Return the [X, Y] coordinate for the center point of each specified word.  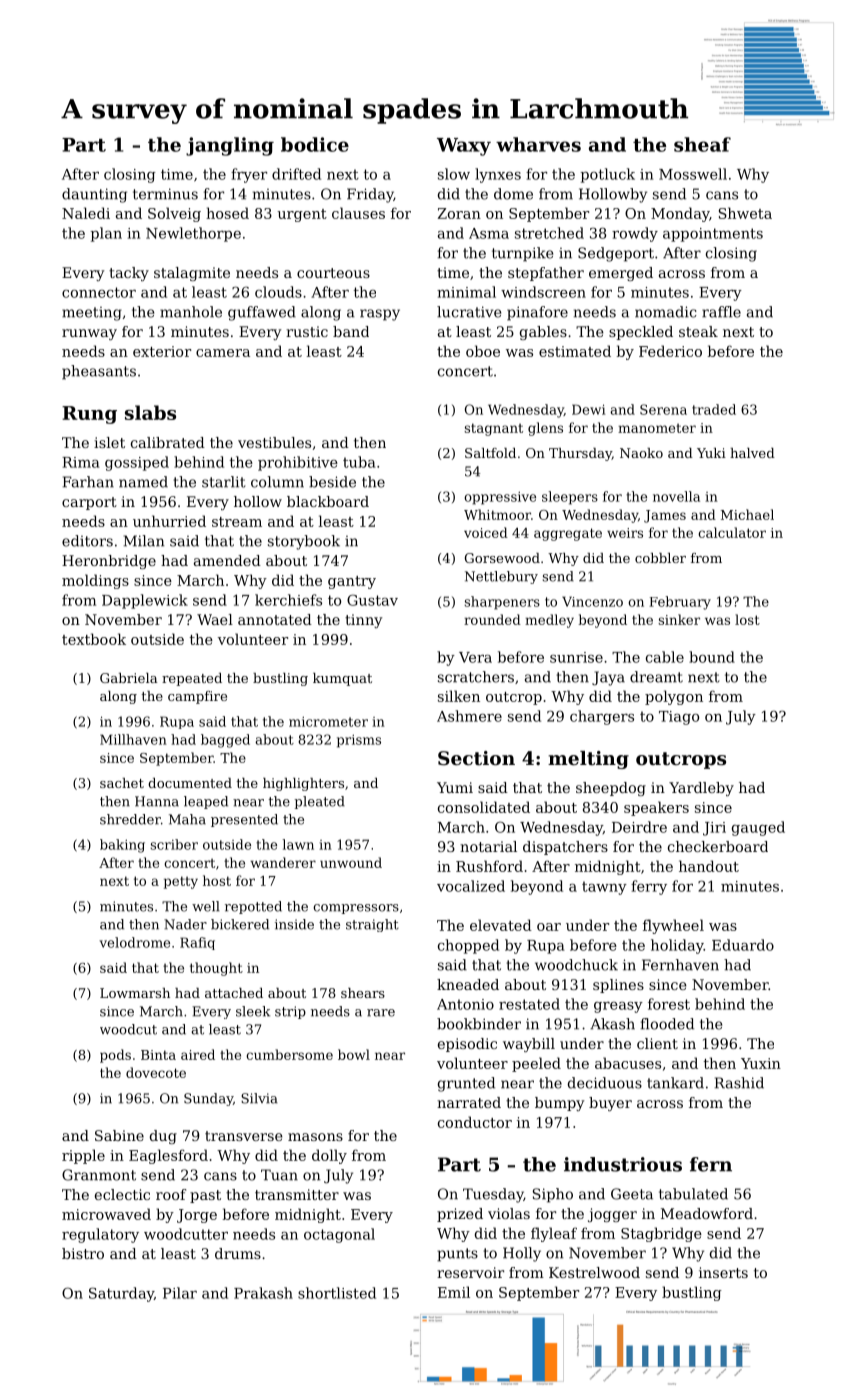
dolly [329, 1156]
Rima [81, 462]
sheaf [702, 144]
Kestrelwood [594, 1272]
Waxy [464, 147]
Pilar [180, 1293]
